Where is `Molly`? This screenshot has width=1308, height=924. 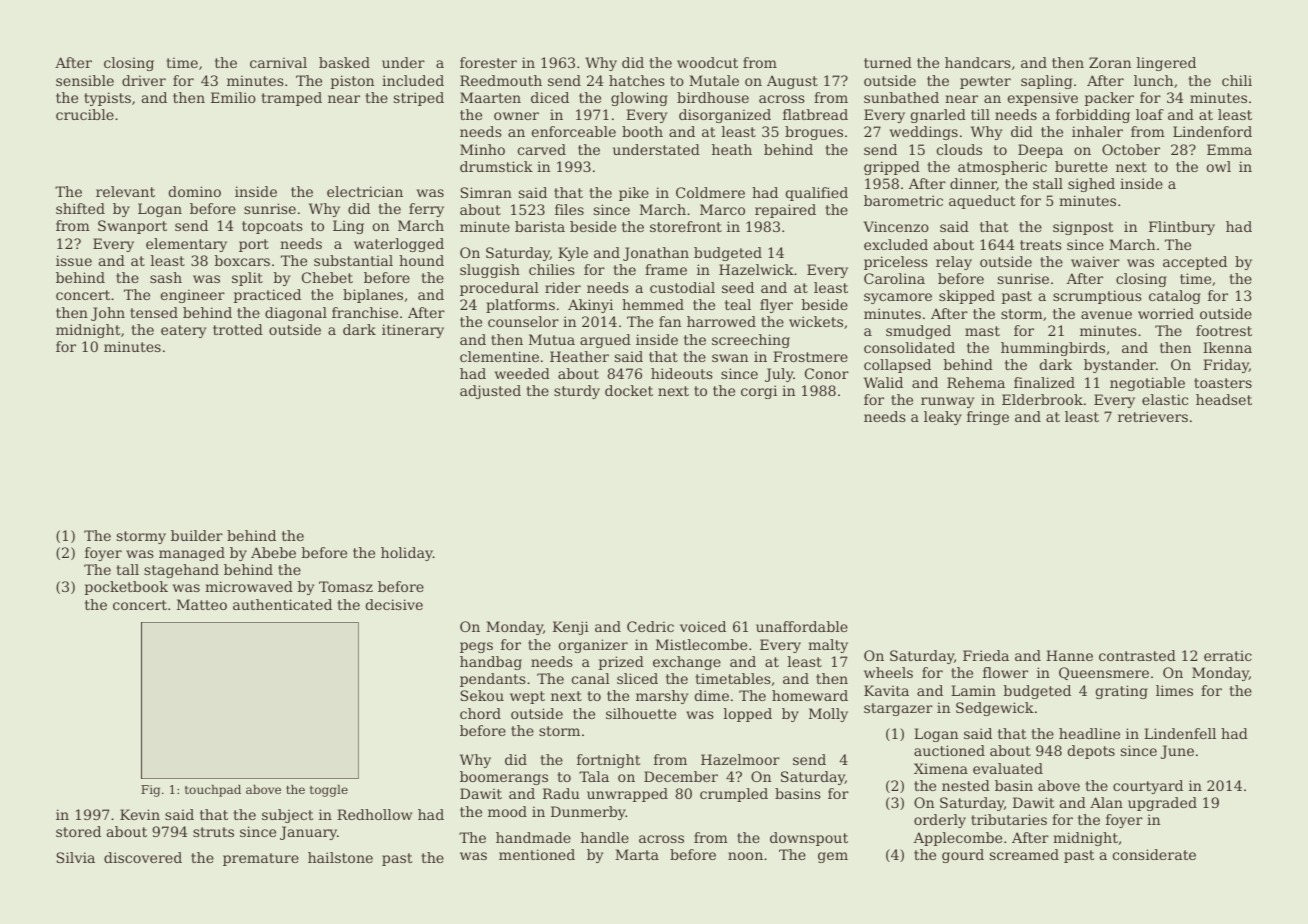
Molly is located at coordinates (828, 715).
